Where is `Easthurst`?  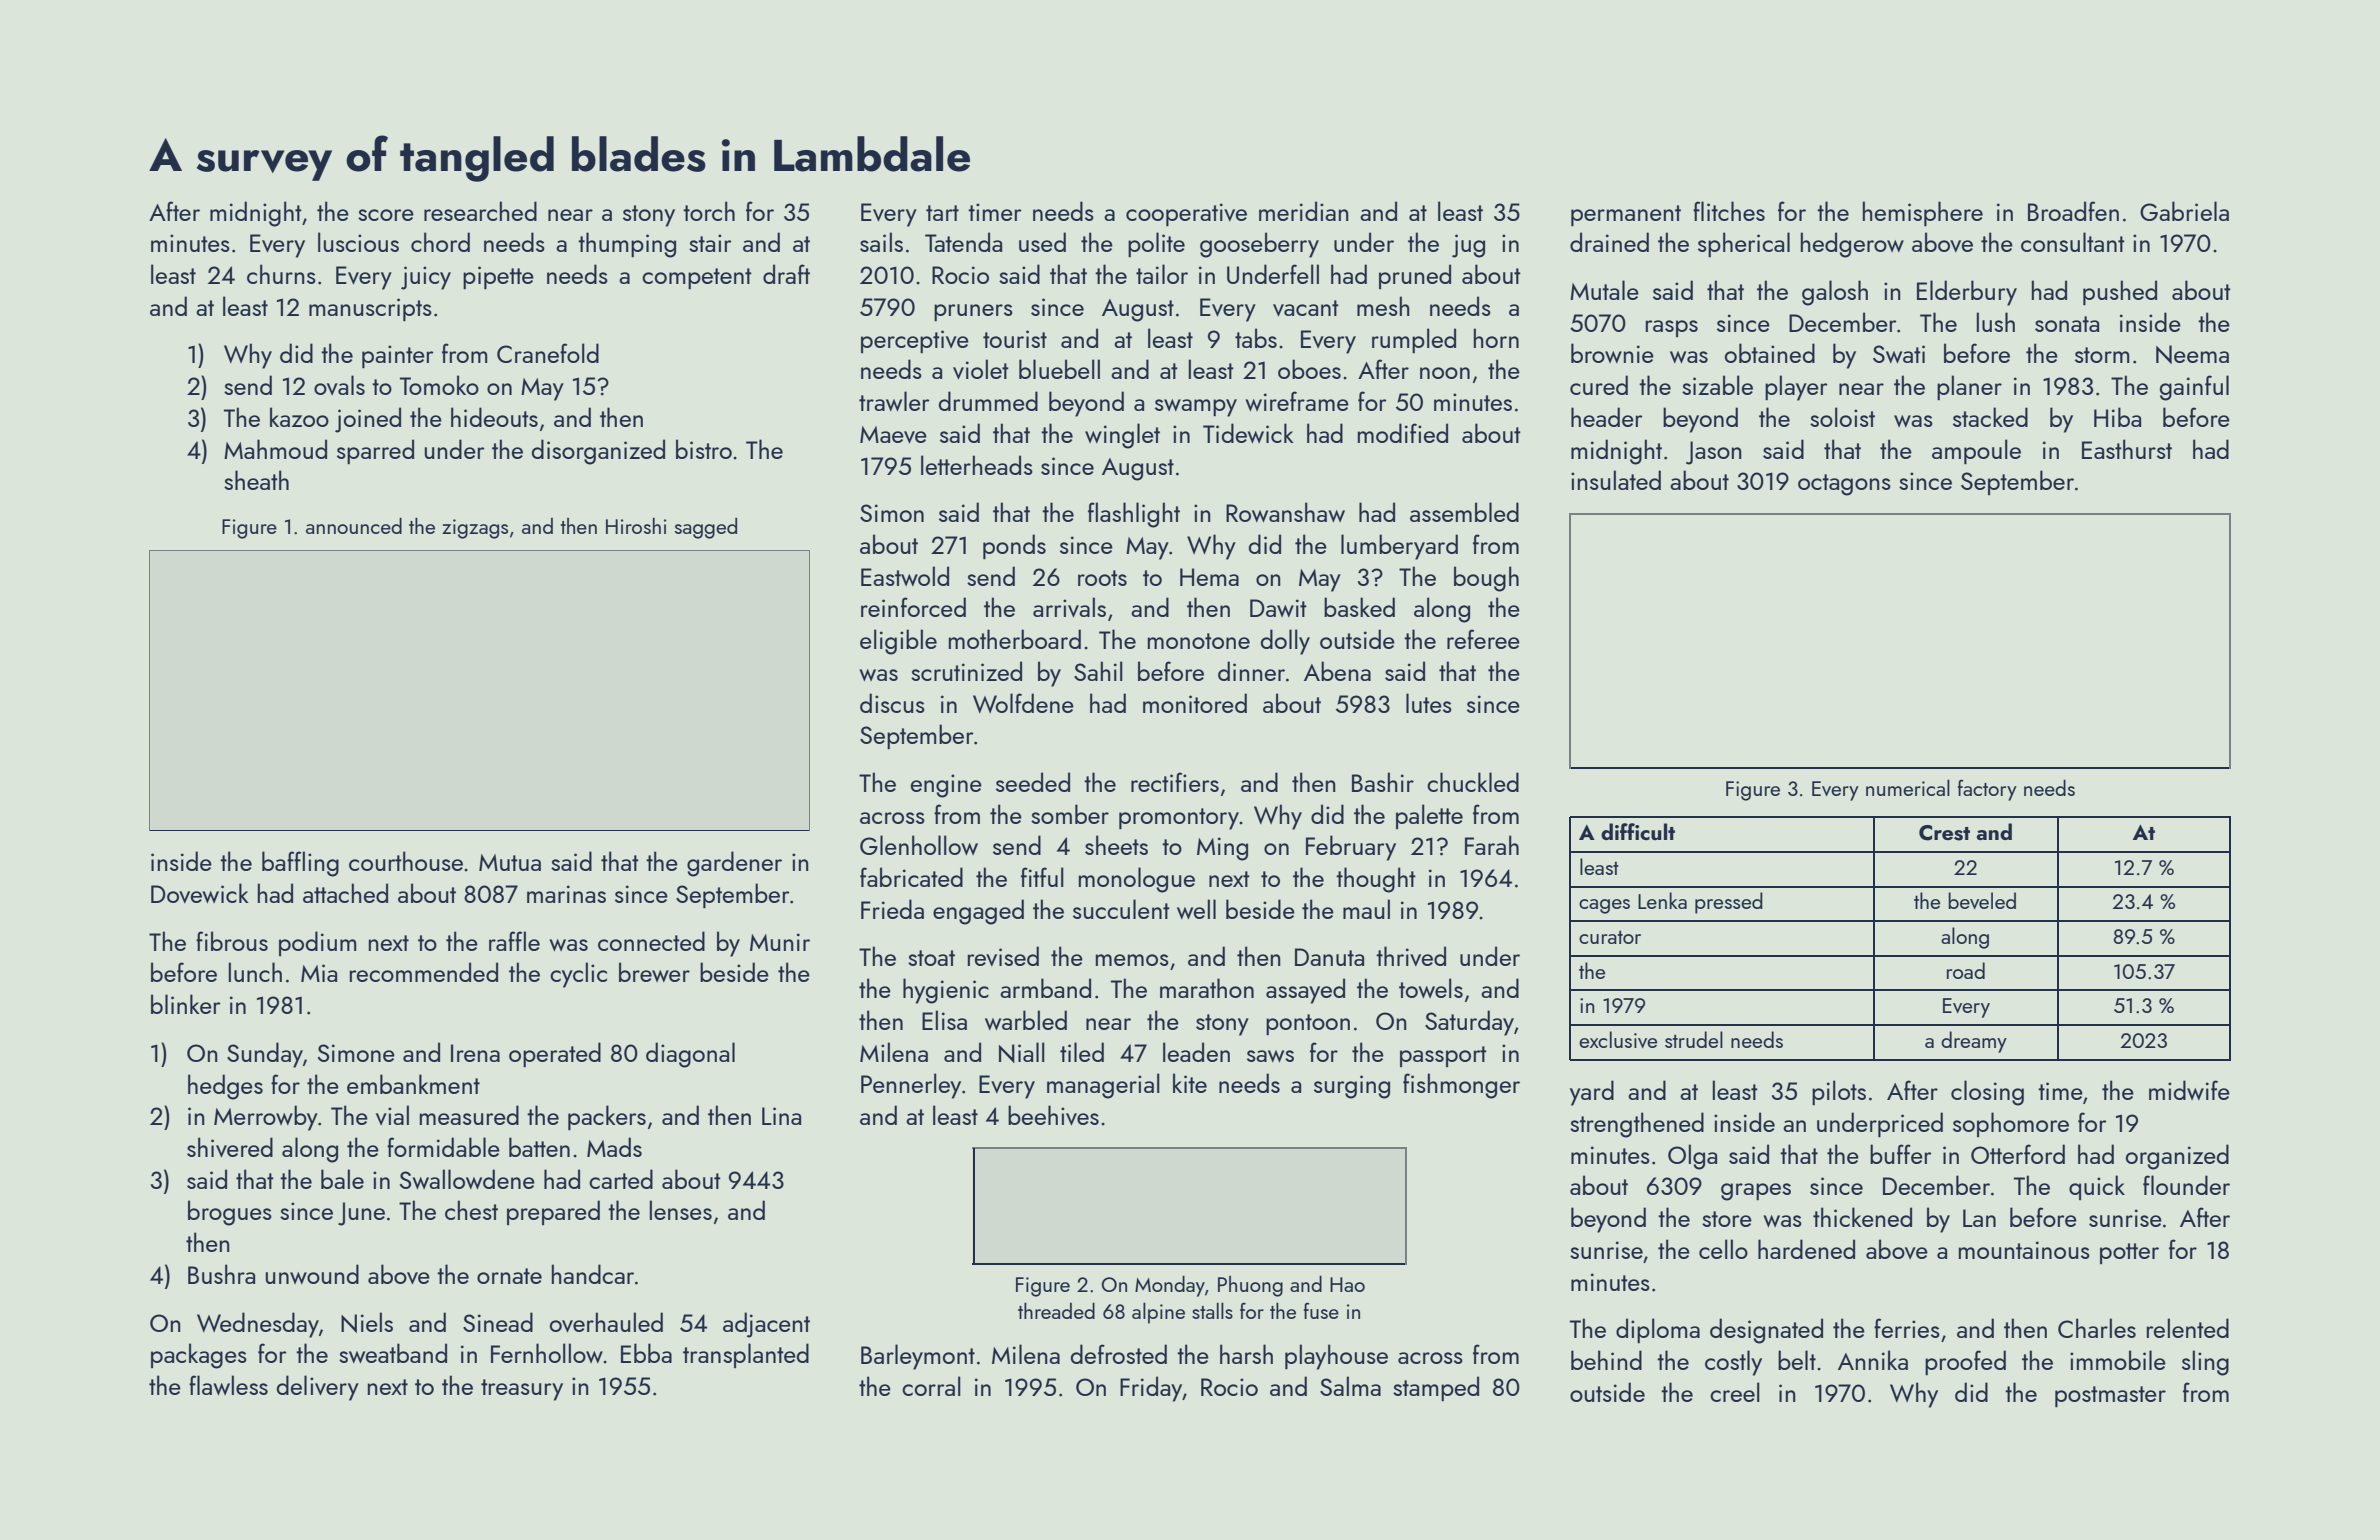 Easthurst is located at coordinates (2127, 449).
